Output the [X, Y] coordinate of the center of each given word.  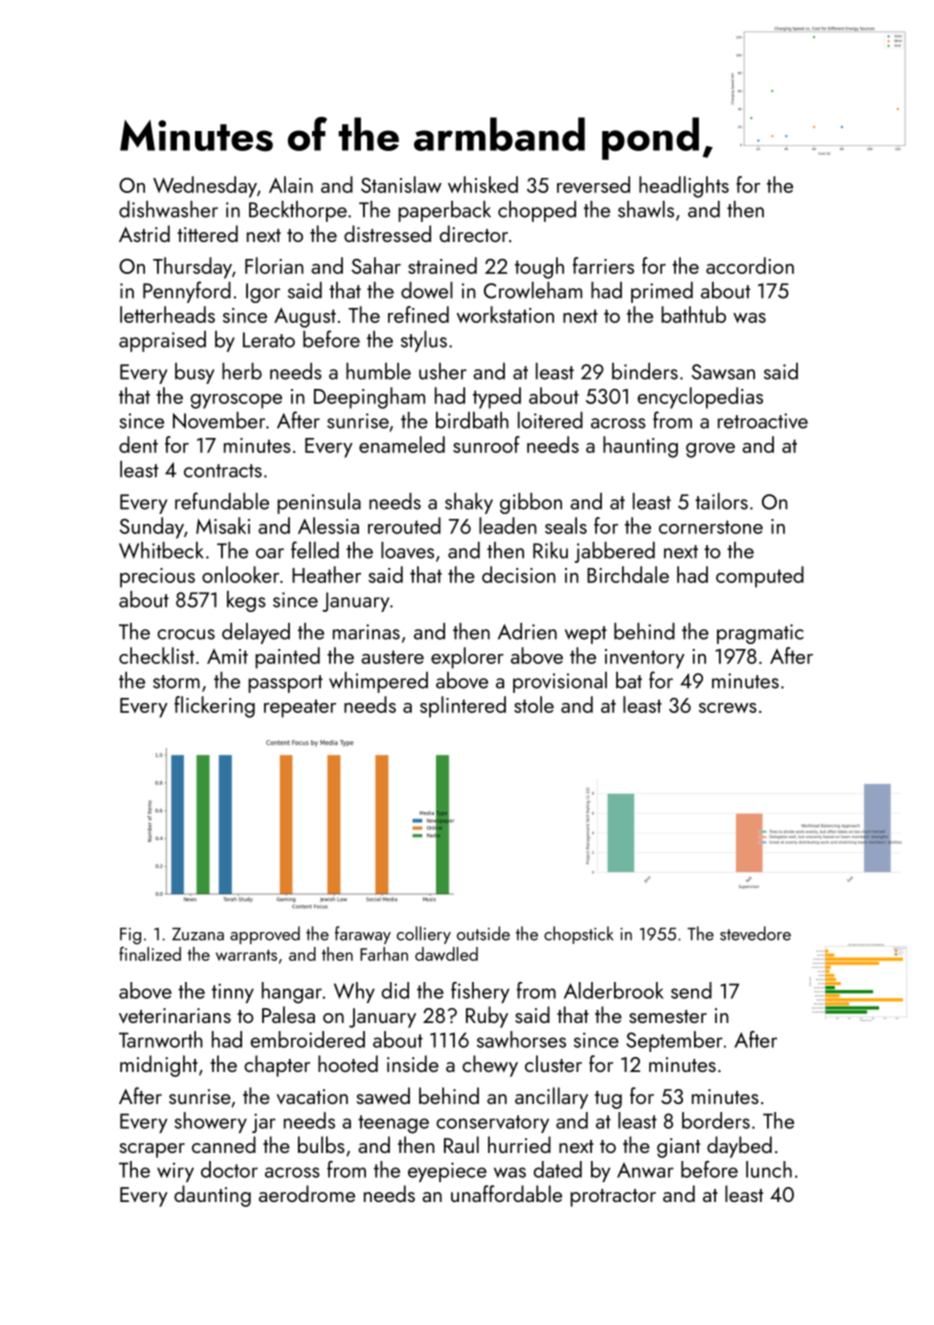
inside [413, 1063]
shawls [646, 209]
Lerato [269, 340]
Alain [291, 184]
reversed [593, 184]
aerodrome [307, 1193]
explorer [467, 658]
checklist [156, 655]
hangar [292, 993]
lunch [769, 1169]
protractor [613, 1198]
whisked [483, 184]
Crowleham [533, 290]
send [691, 990]
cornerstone [711, 527]
